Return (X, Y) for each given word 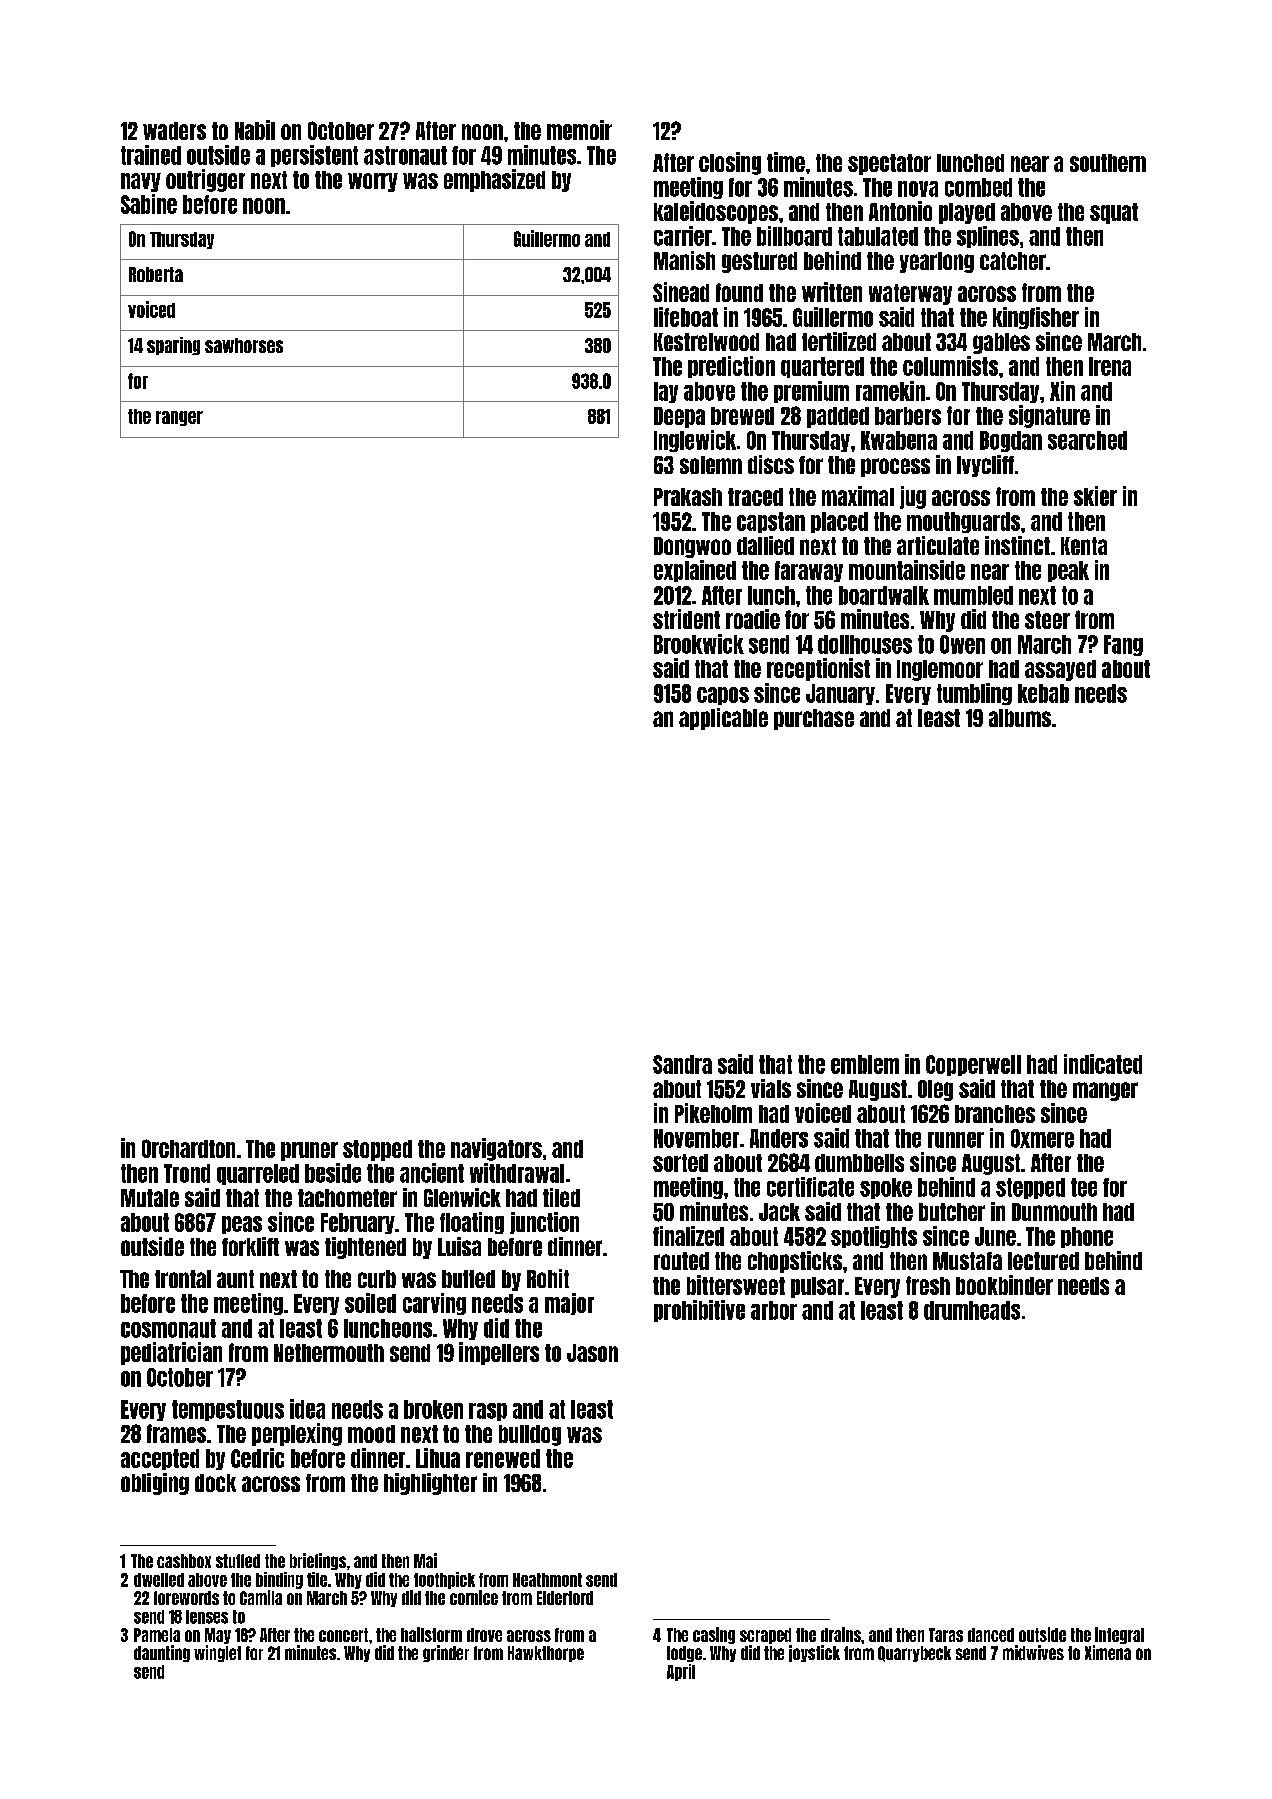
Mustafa (967, 1261)
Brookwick (699, 644)
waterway (910, 294)
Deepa (679, 417)
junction (544, 1223)
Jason (592, 1353)
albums (1020, 718)
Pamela (157, 1635)
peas (242, 1225)
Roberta (156, 274)
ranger (179, 418)
